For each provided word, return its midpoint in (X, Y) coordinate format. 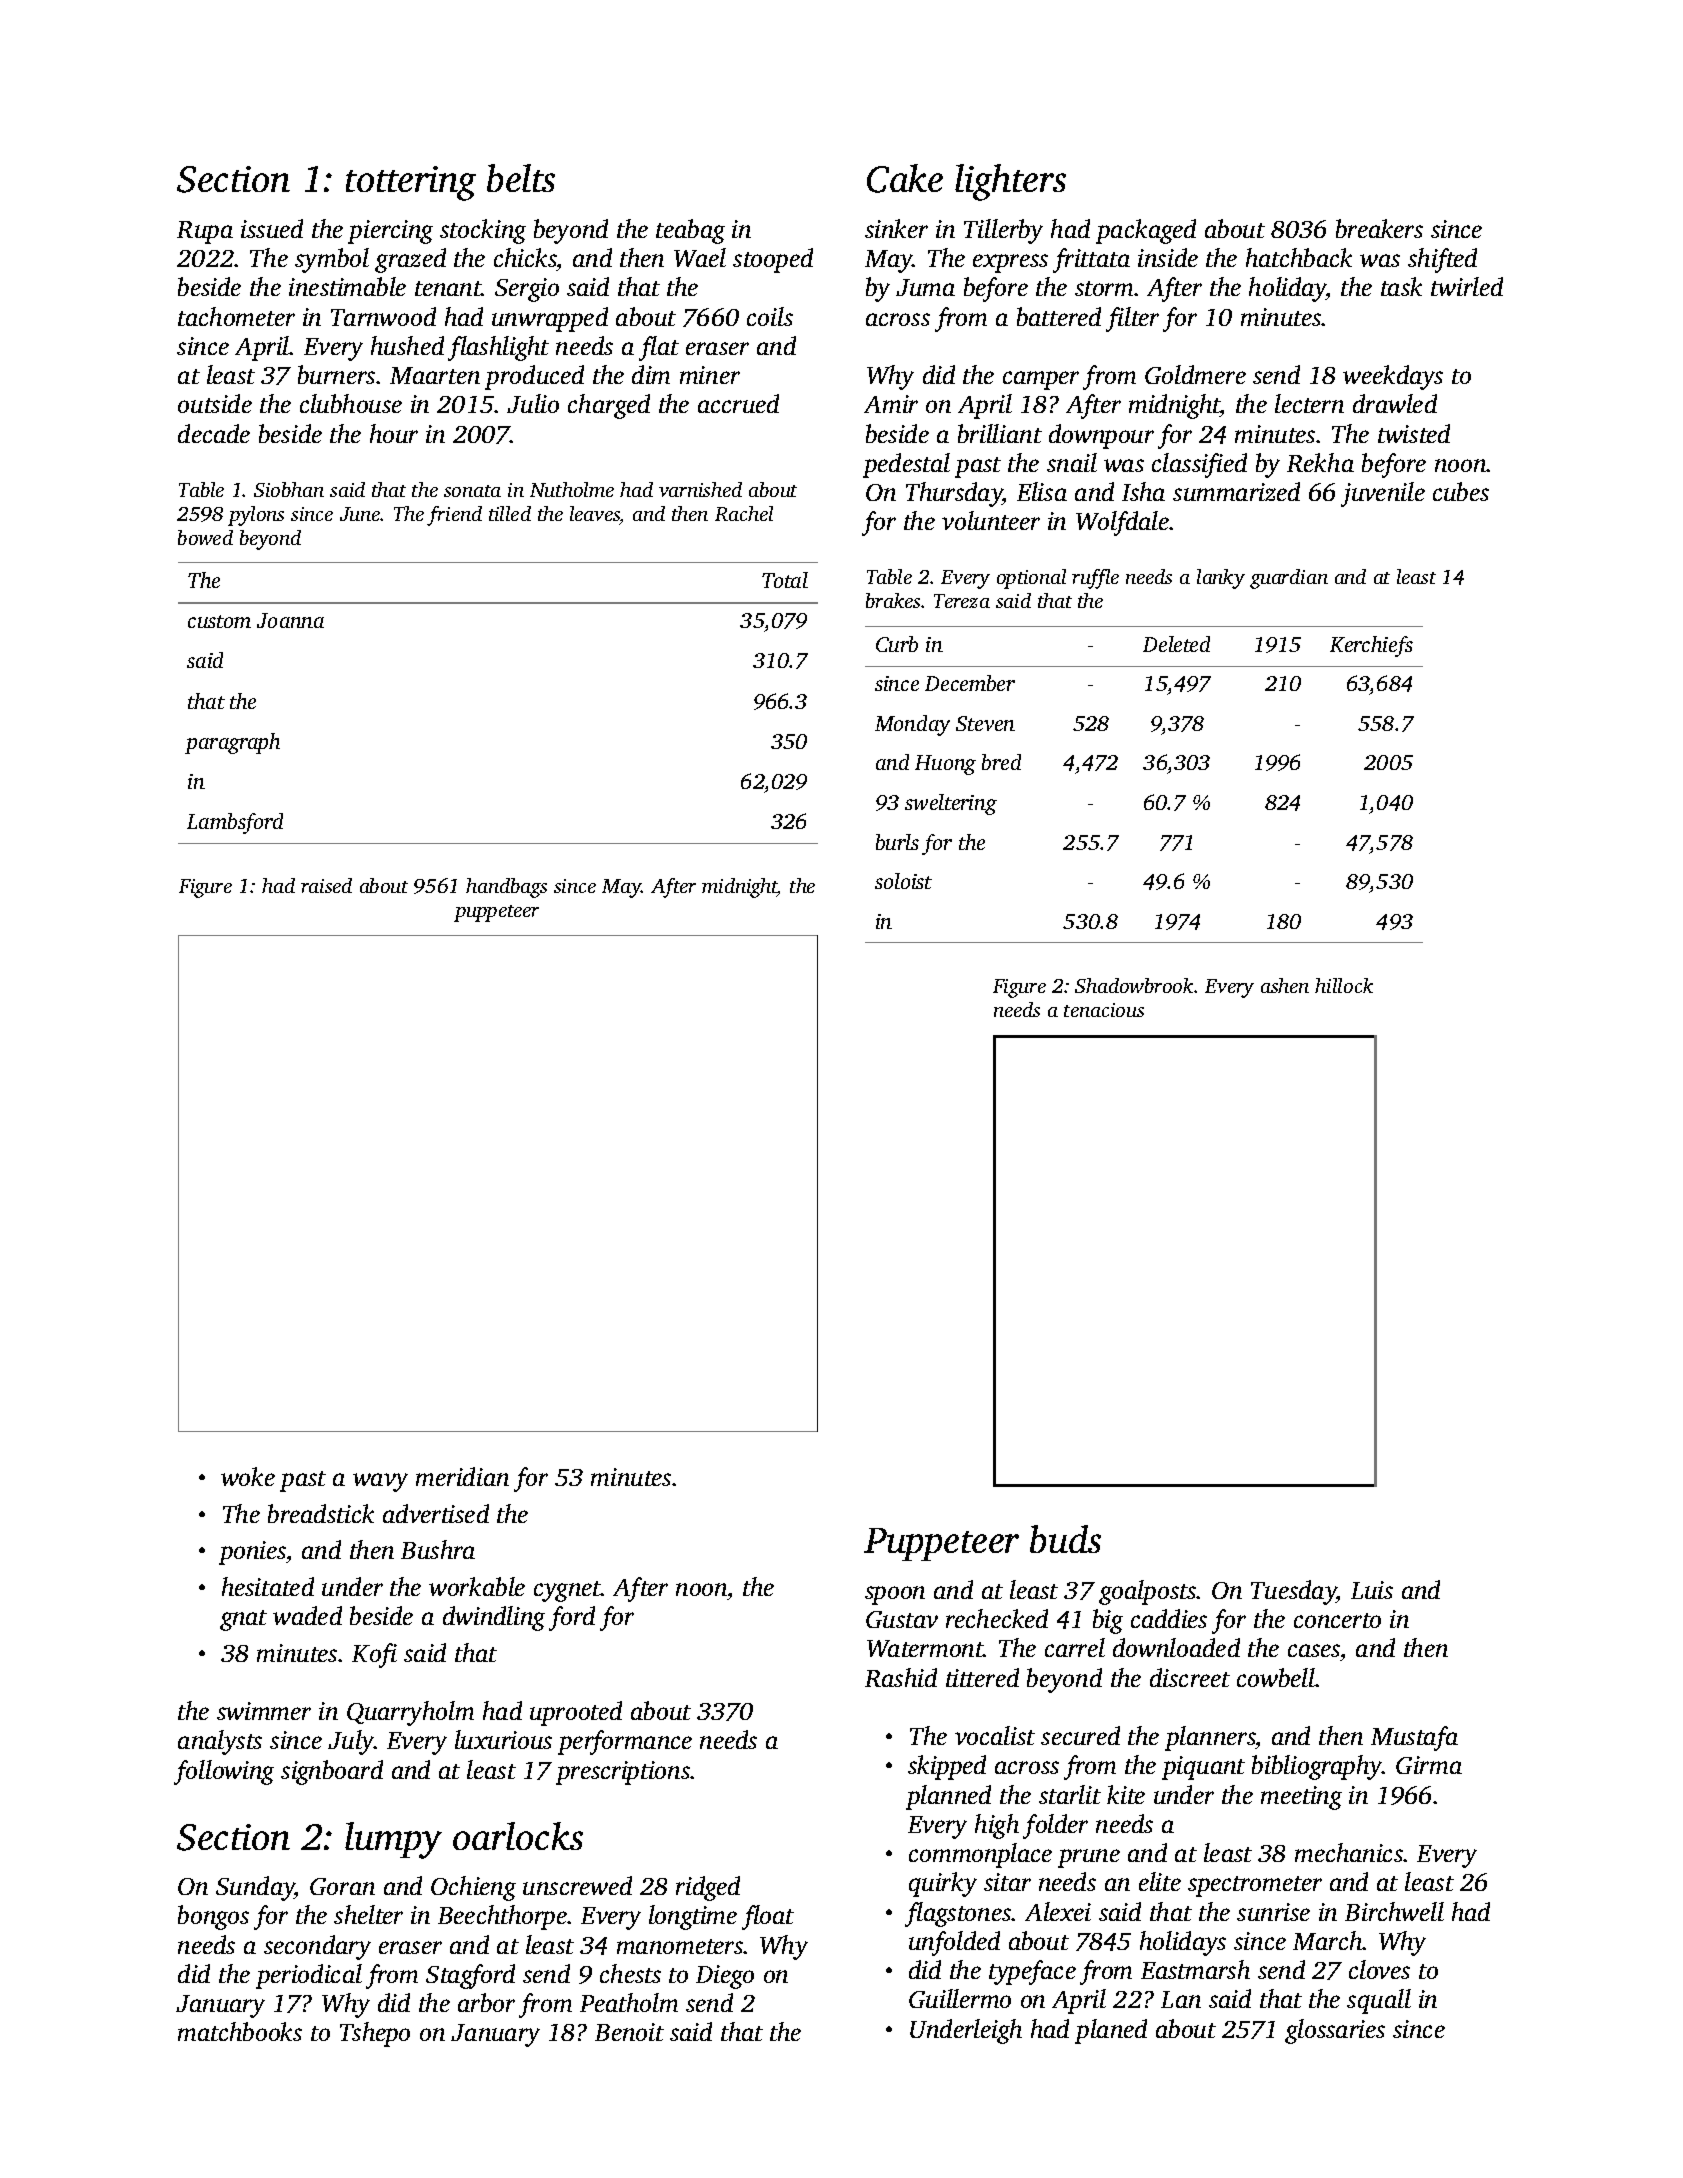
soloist (903, 881)
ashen (1285, 985)
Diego (725, 1977)
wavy (380, 1482)
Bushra (438, 1549)
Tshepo (375, 2034)
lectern (1309, 403)
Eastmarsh (1195, 1969)
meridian (462, 1476)
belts (521, 178)
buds (1065, 1539)
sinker (896, 228)
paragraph (232, 743)
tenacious (1104, 1010)
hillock (1344, 985)
